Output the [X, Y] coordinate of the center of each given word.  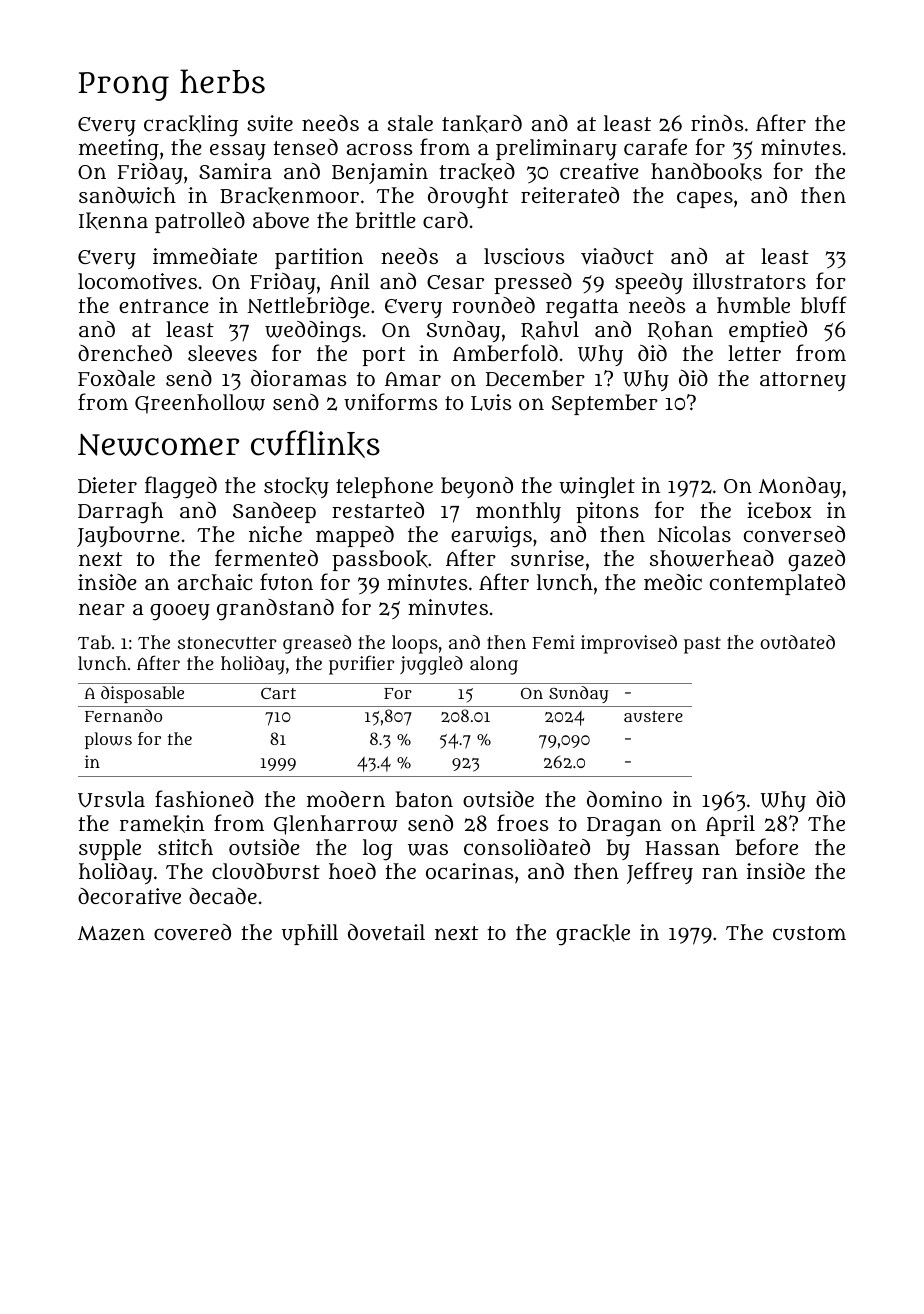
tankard [482, 124]
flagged [181, 487]
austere [653, 716]
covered [192, 932]
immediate [205, 256]
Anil [350, 281]
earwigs [491, 537]
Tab [94, 642]
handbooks [706, 172]
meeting [119, 150]
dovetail [386, 932]
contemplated [777, 584]
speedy [649, 283]
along [494, 665]
